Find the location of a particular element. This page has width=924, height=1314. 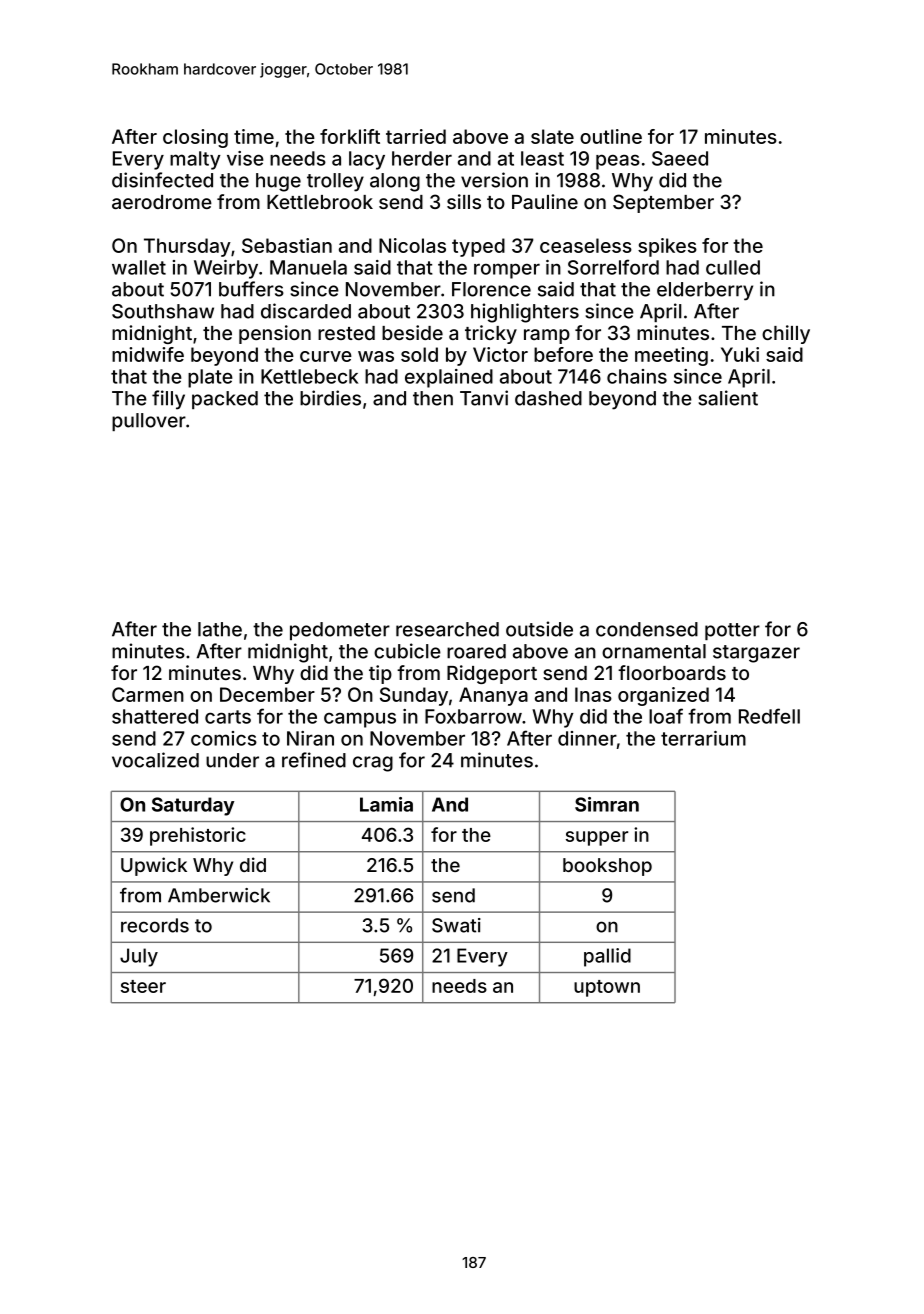

stargazer is located at coordinates (756, 654).
